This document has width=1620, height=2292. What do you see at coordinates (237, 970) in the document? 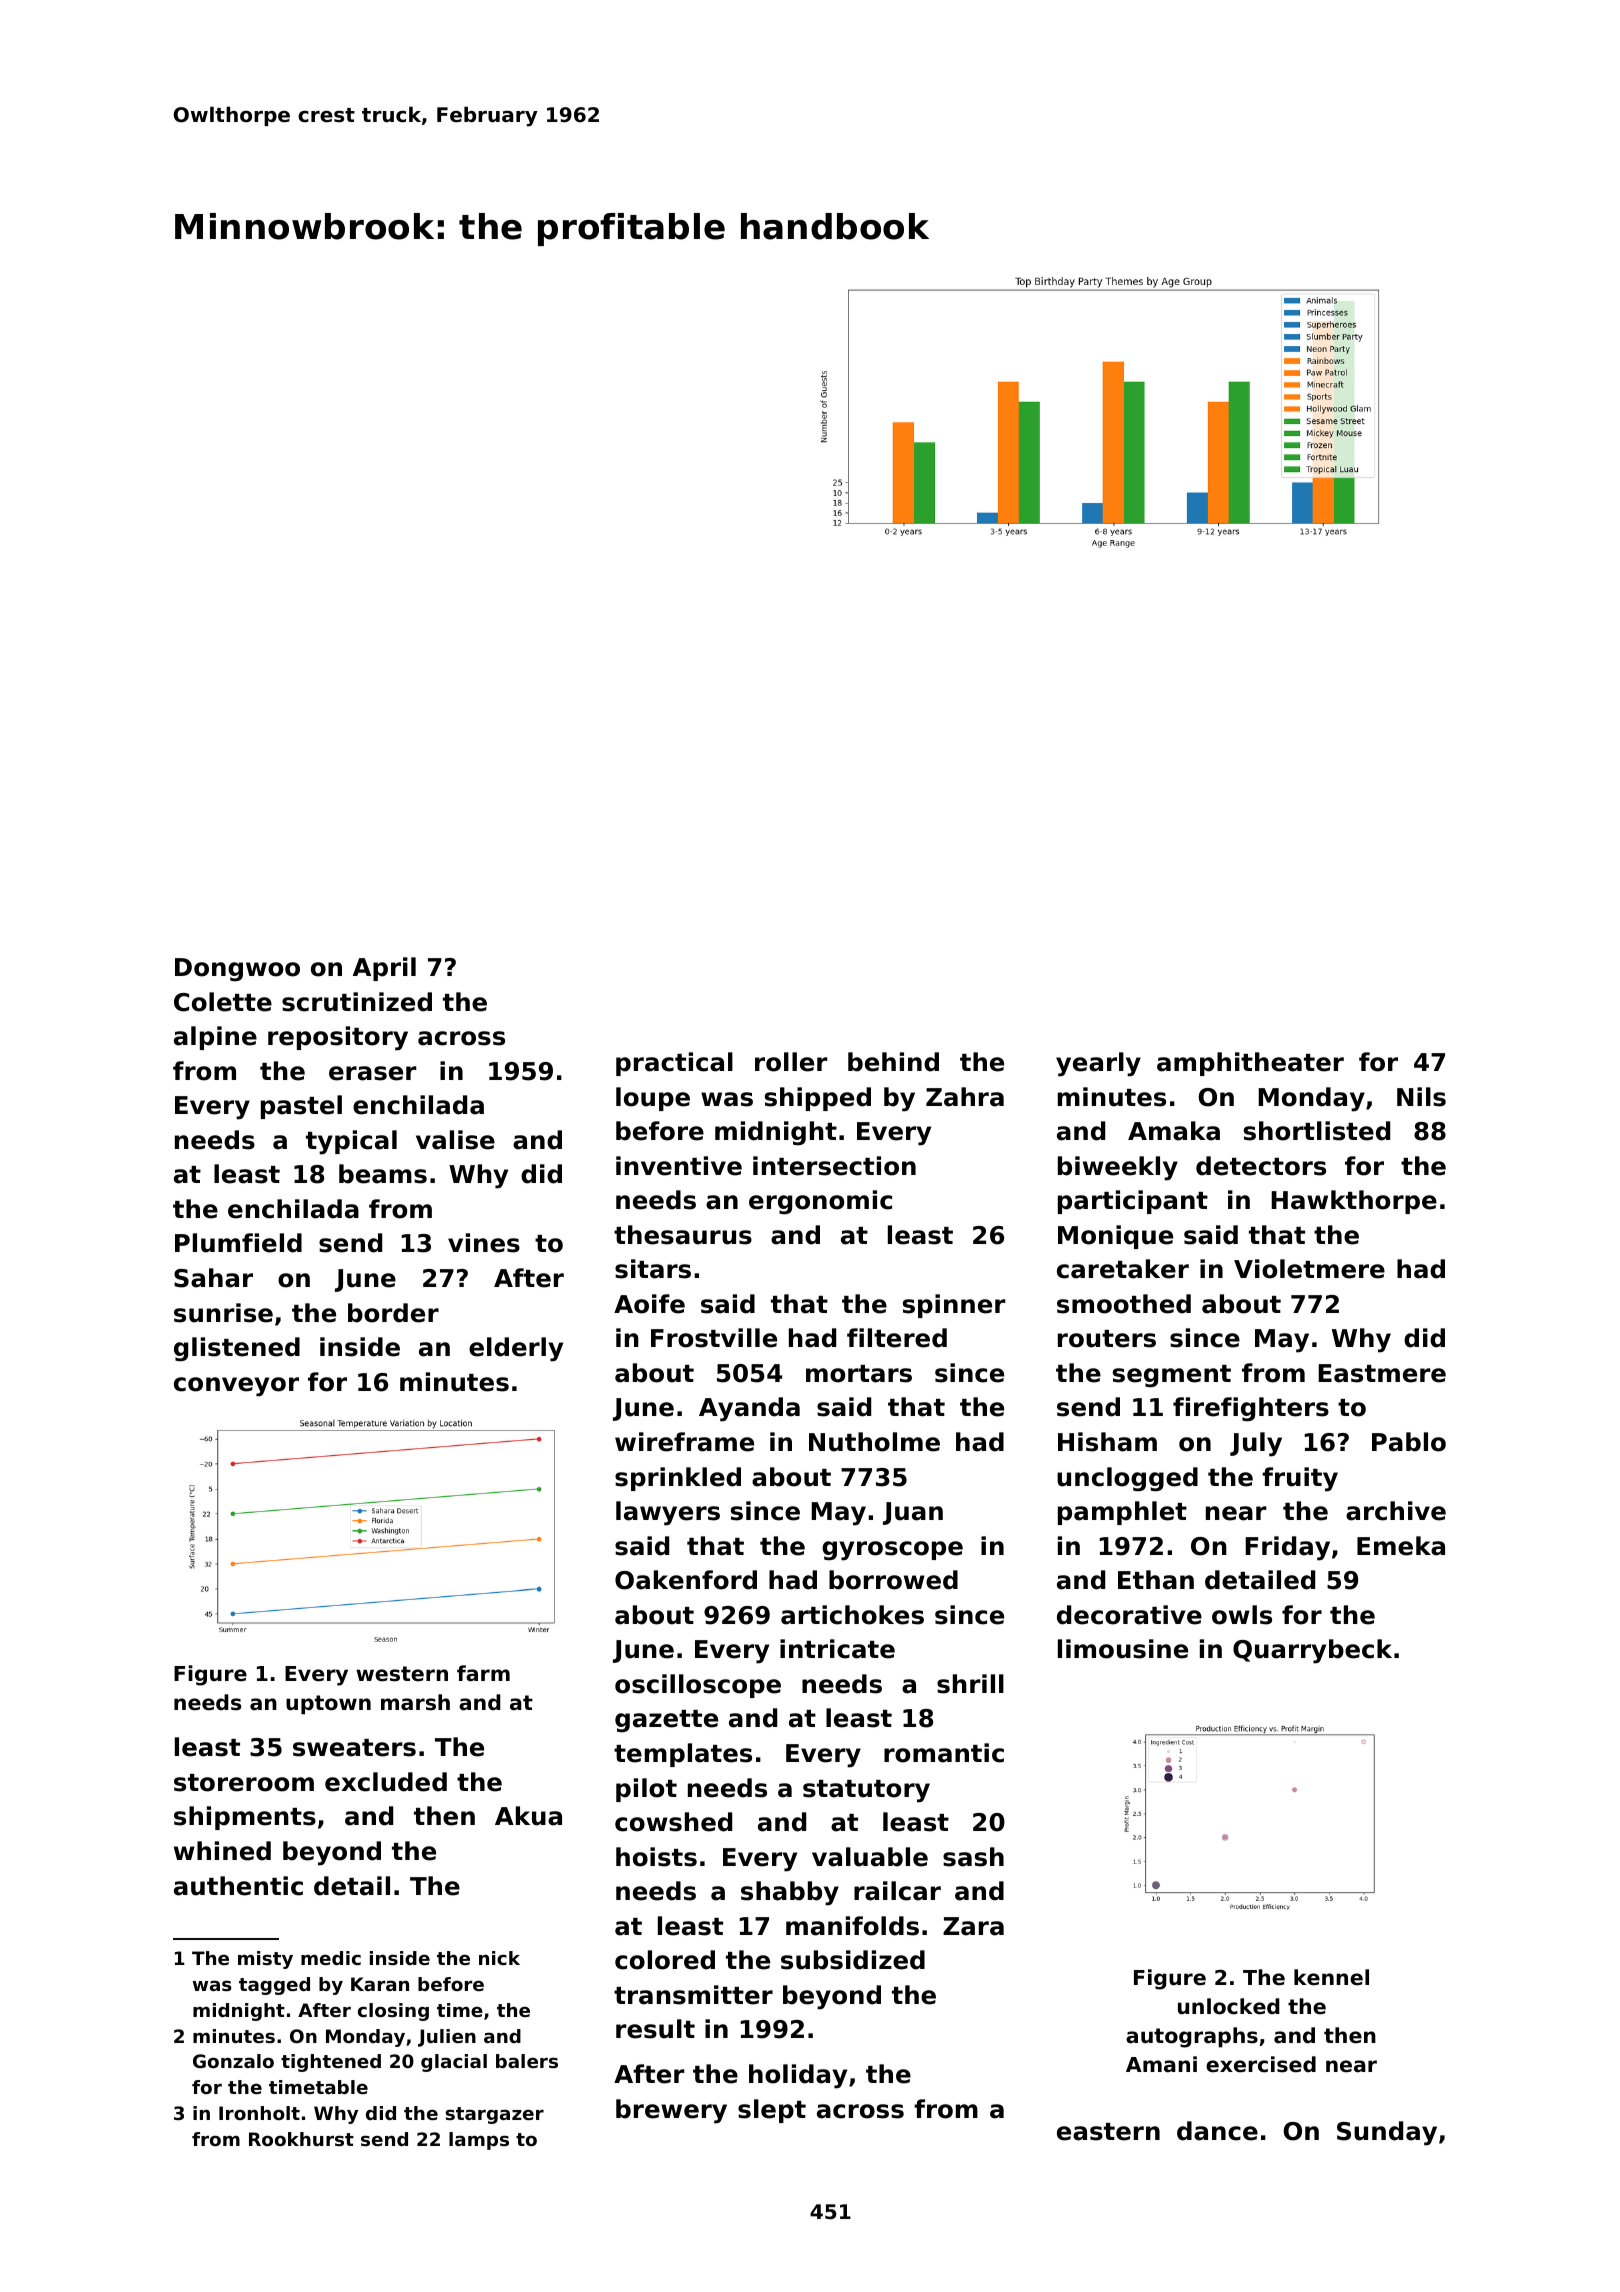
I see `Dongwoo` at bounding box center [237, 970].
